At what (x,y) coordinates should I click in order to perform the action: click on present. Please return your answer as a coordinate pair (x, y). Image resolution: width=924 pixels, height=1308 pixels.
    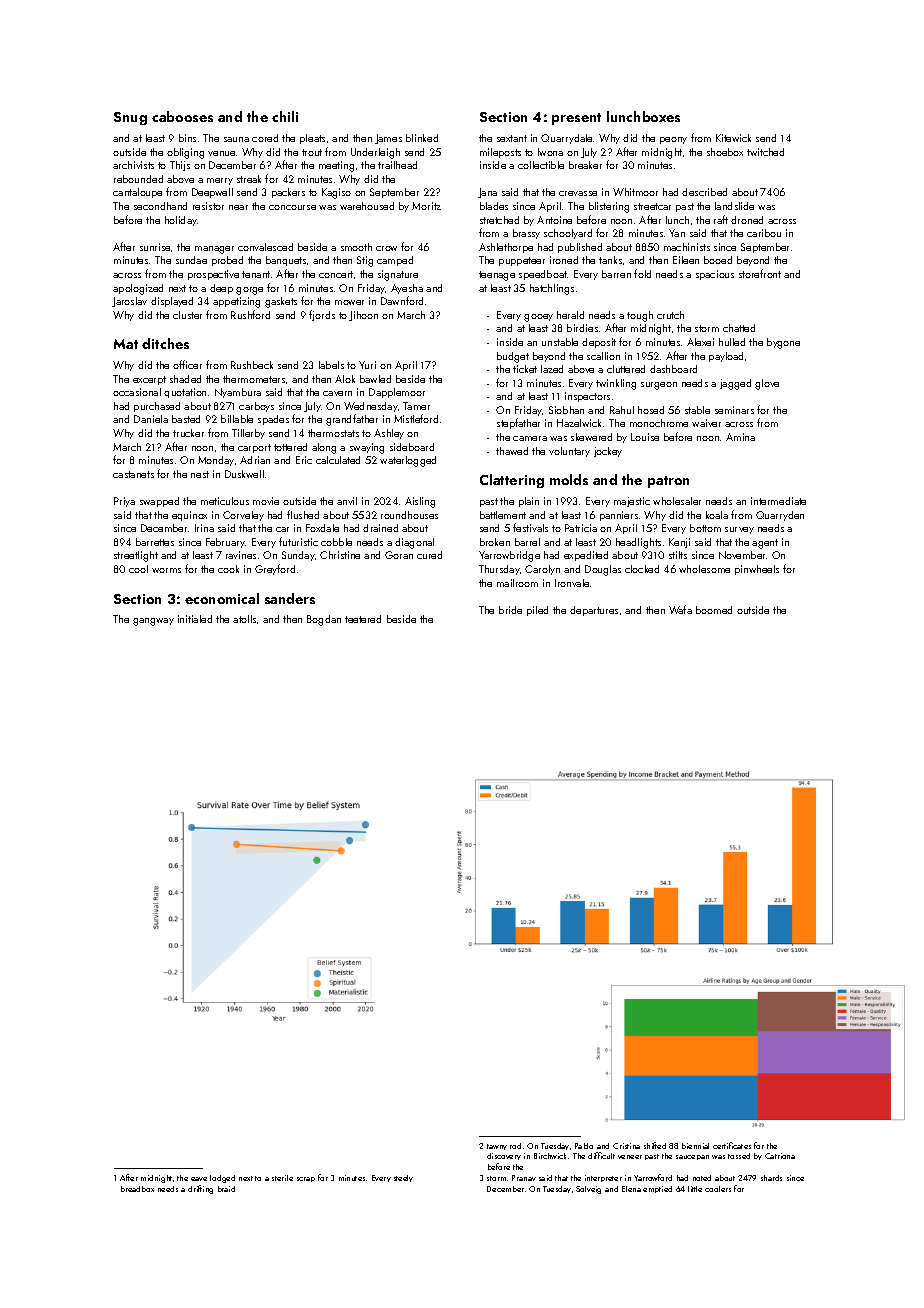
    Looking at the image, I should click on (576, 119).
